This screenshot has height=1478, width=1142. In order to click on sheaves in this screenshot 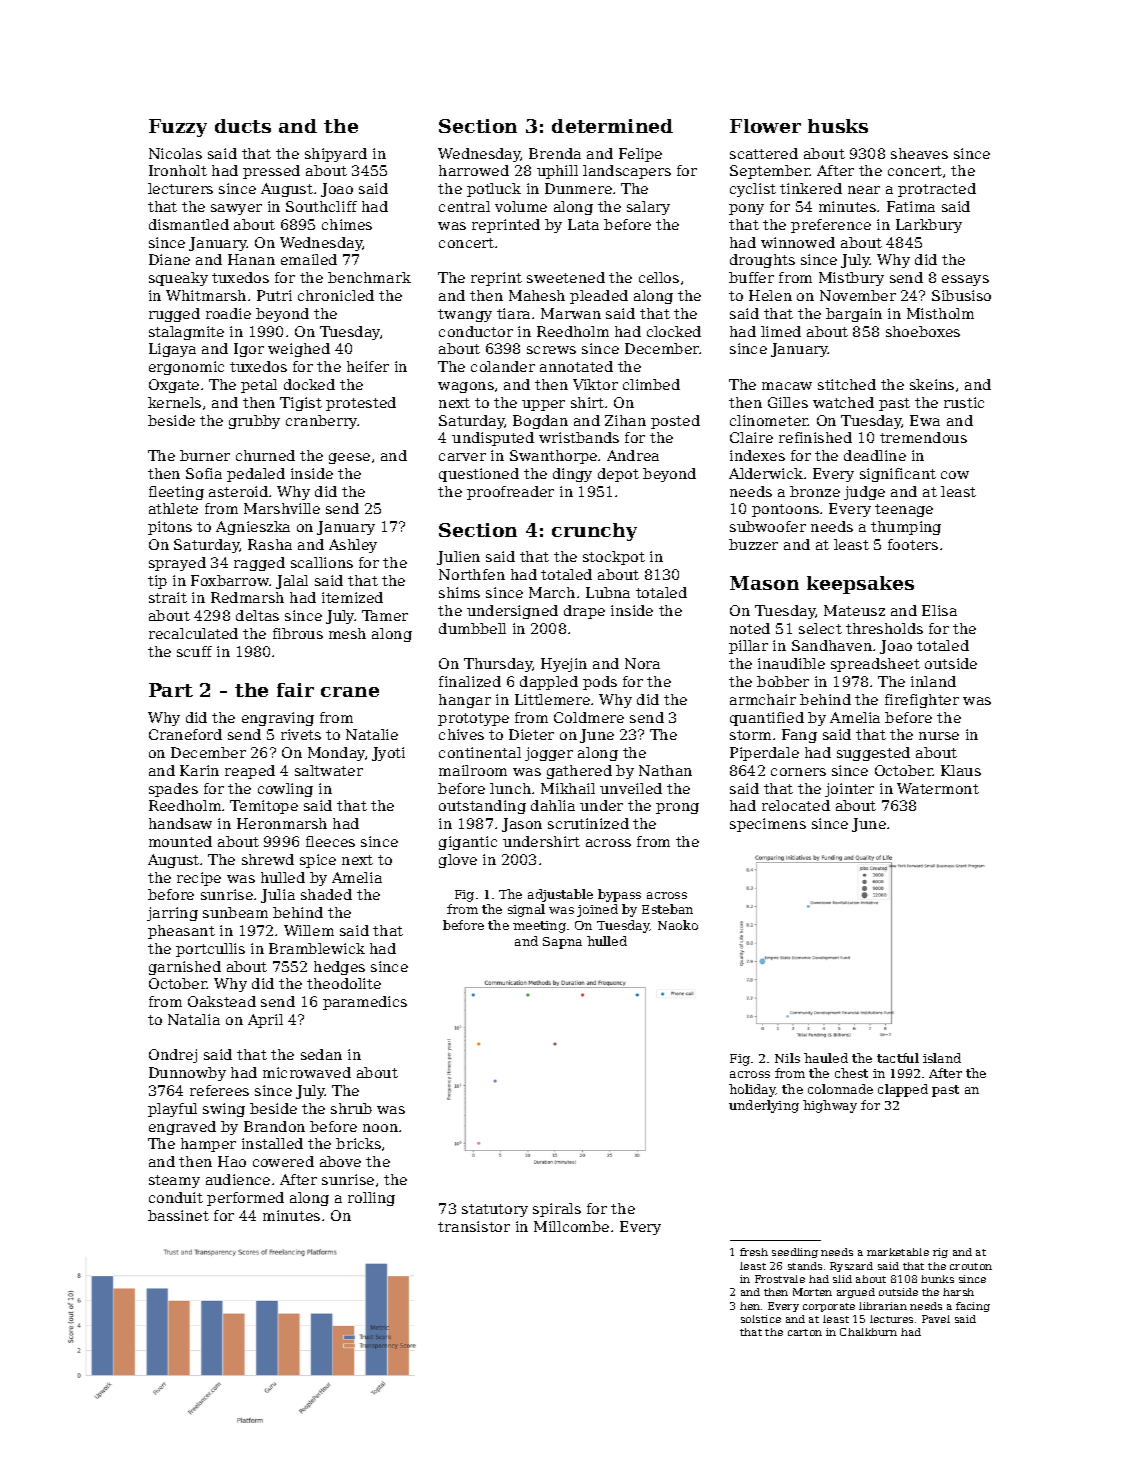, I will do `click(919, 153)`.
